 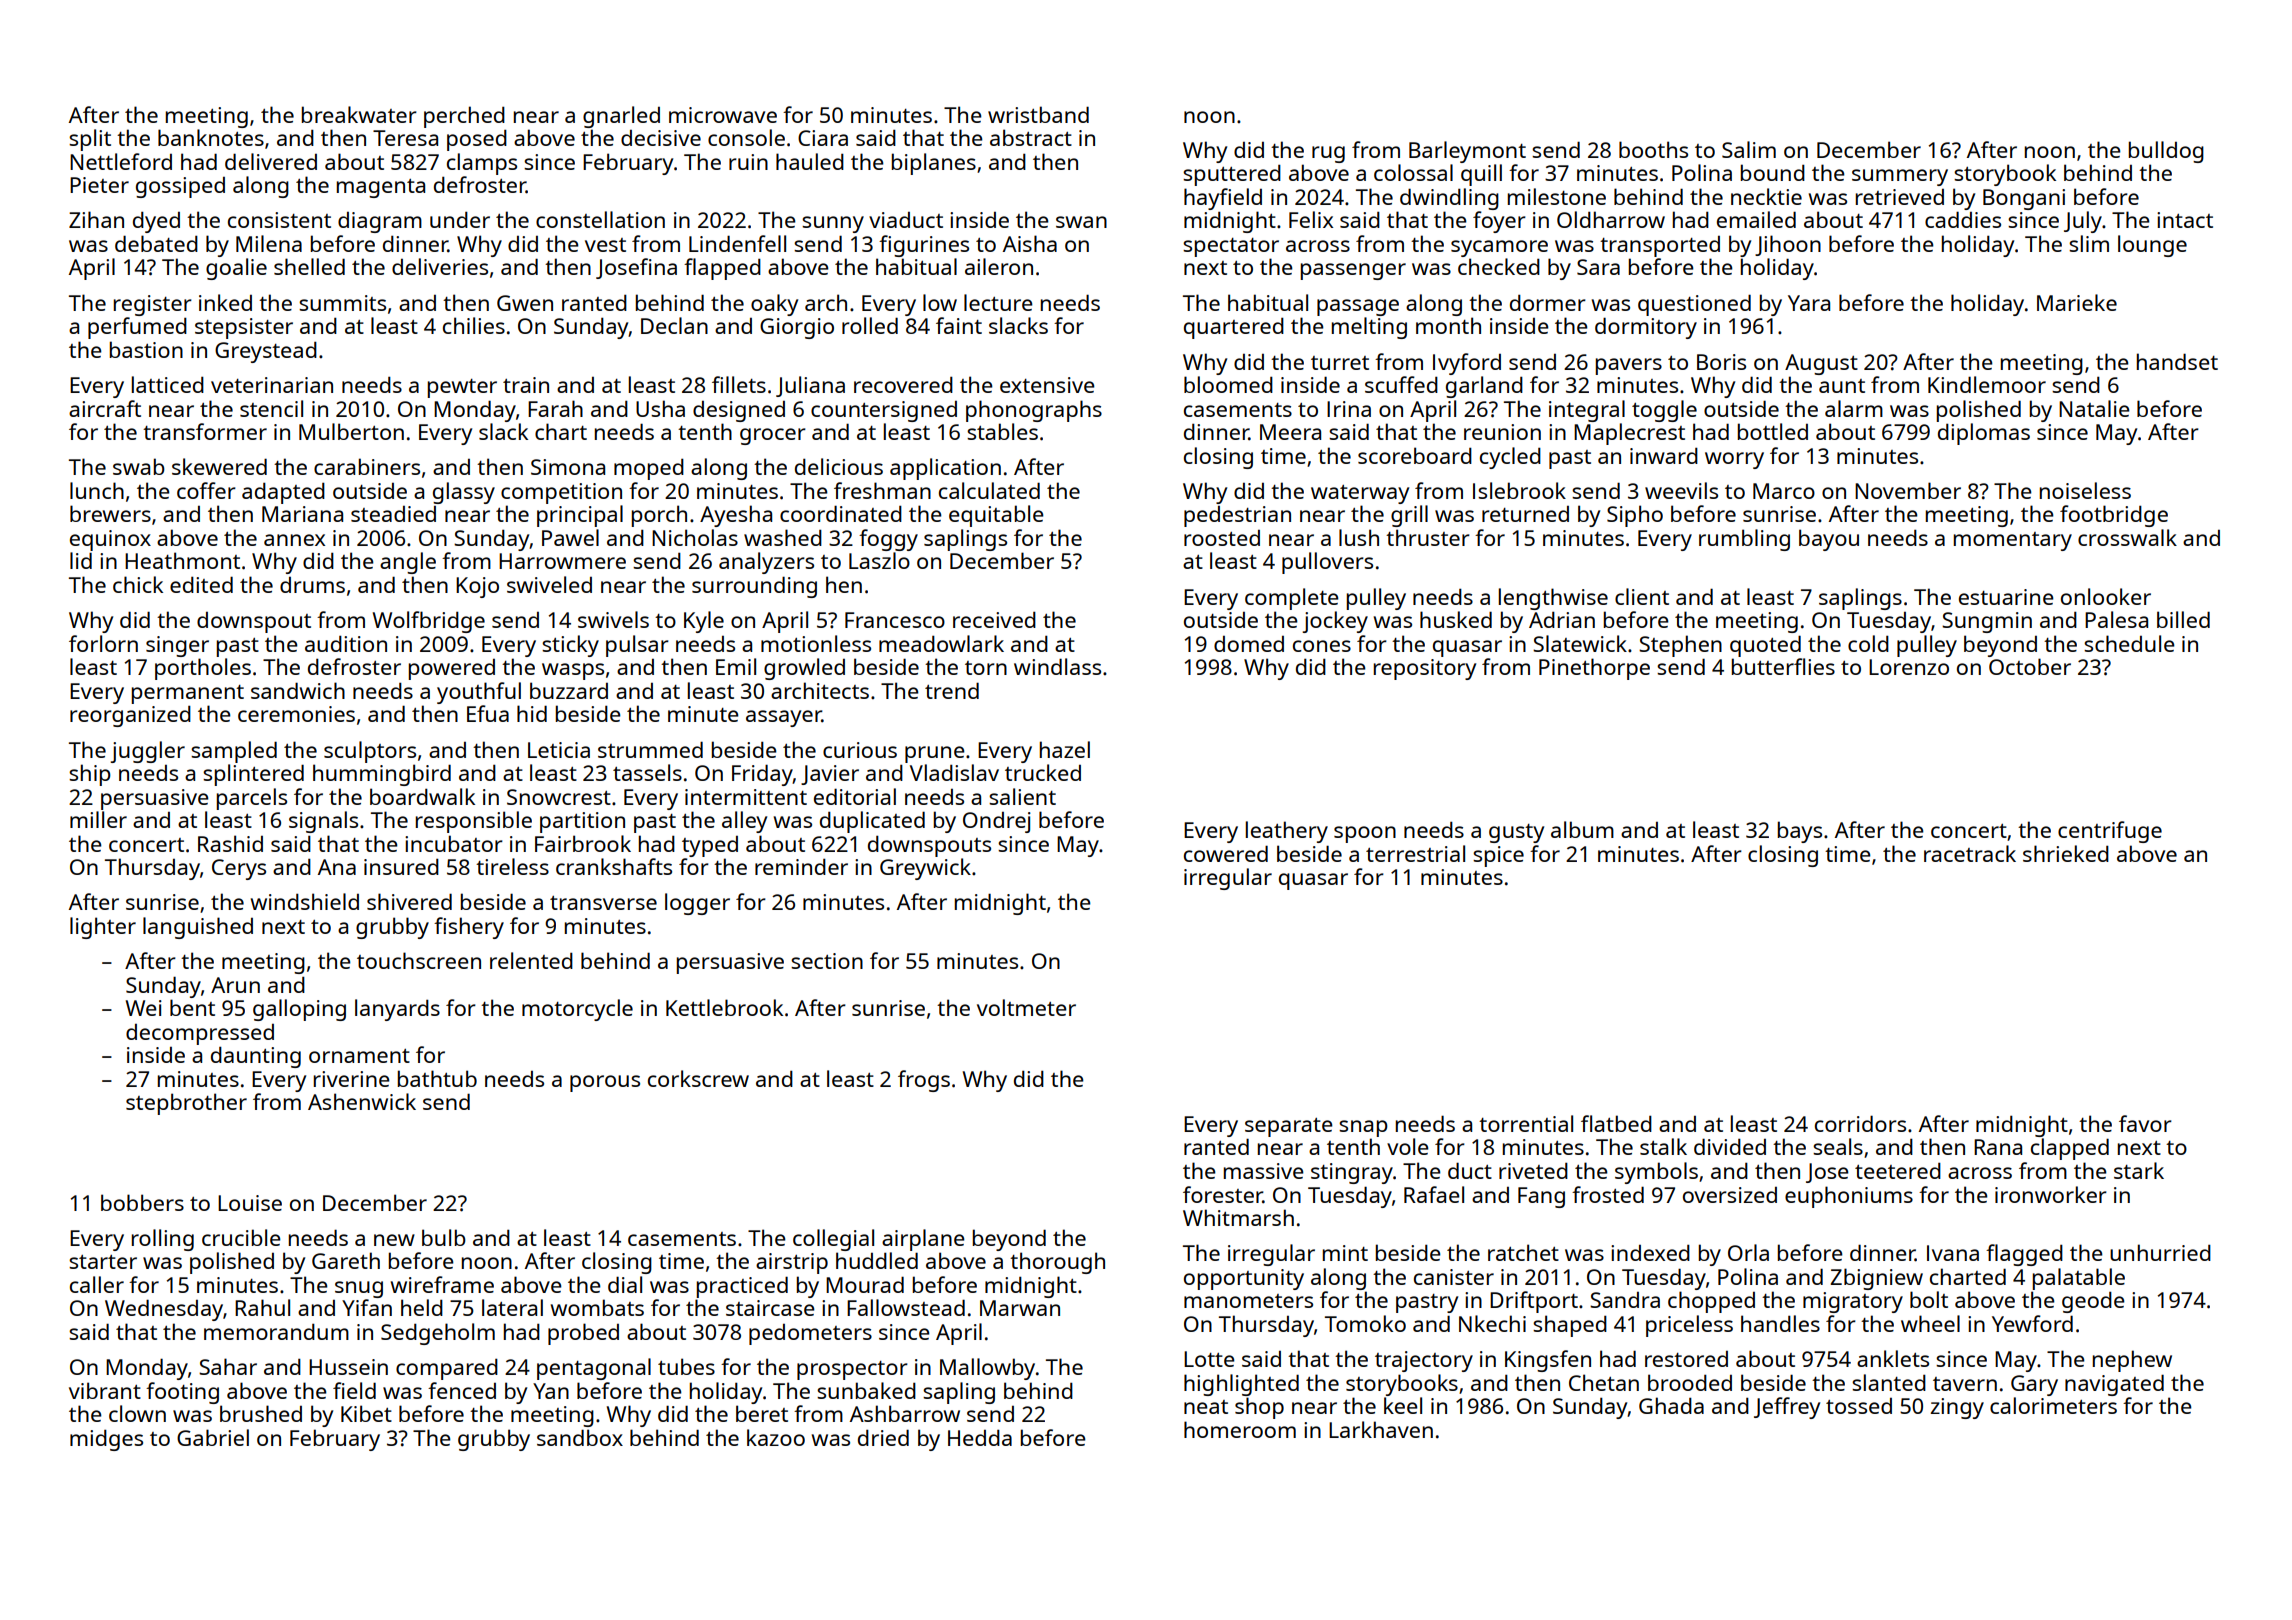 What do you see at coordinates (252, 799) in the image?
I see `parcels` at bounding box center [252, 799].
